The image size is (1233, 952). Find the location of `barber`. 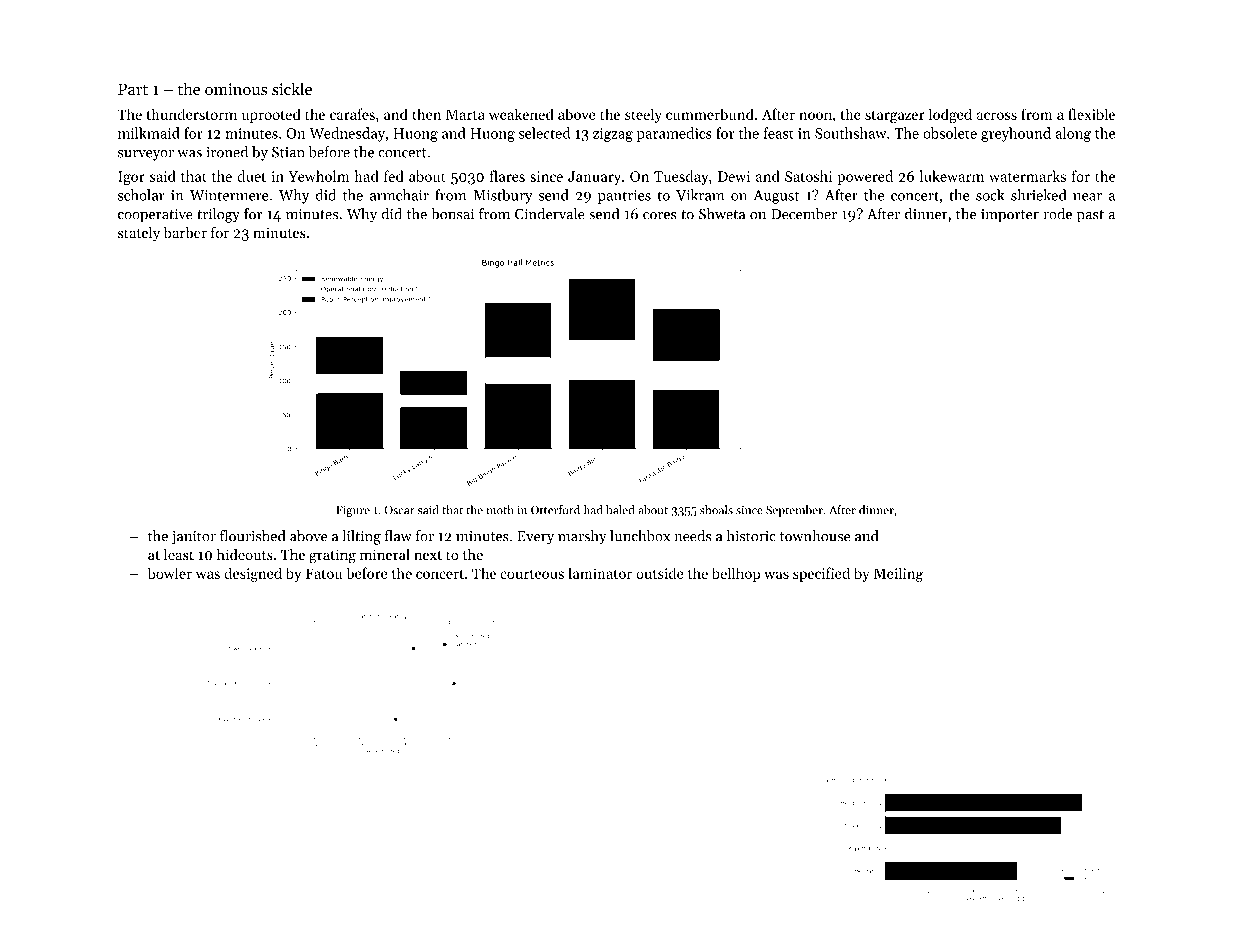

barber is located at coordinates (185, 232).
